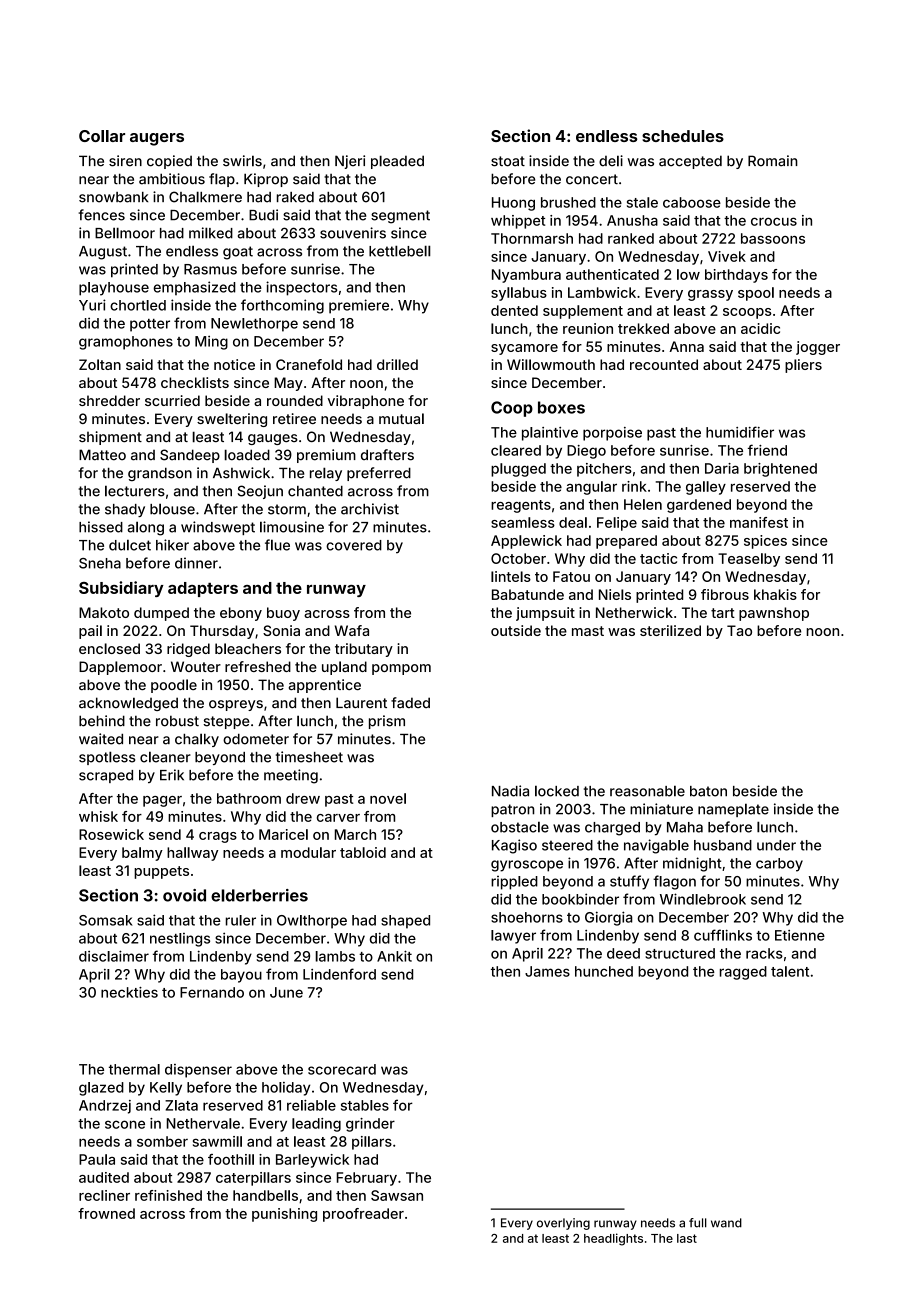  What do you see at coordinates (102, 136) in the screenshot?
I see `Collar` at bounding box center [102, 136].
